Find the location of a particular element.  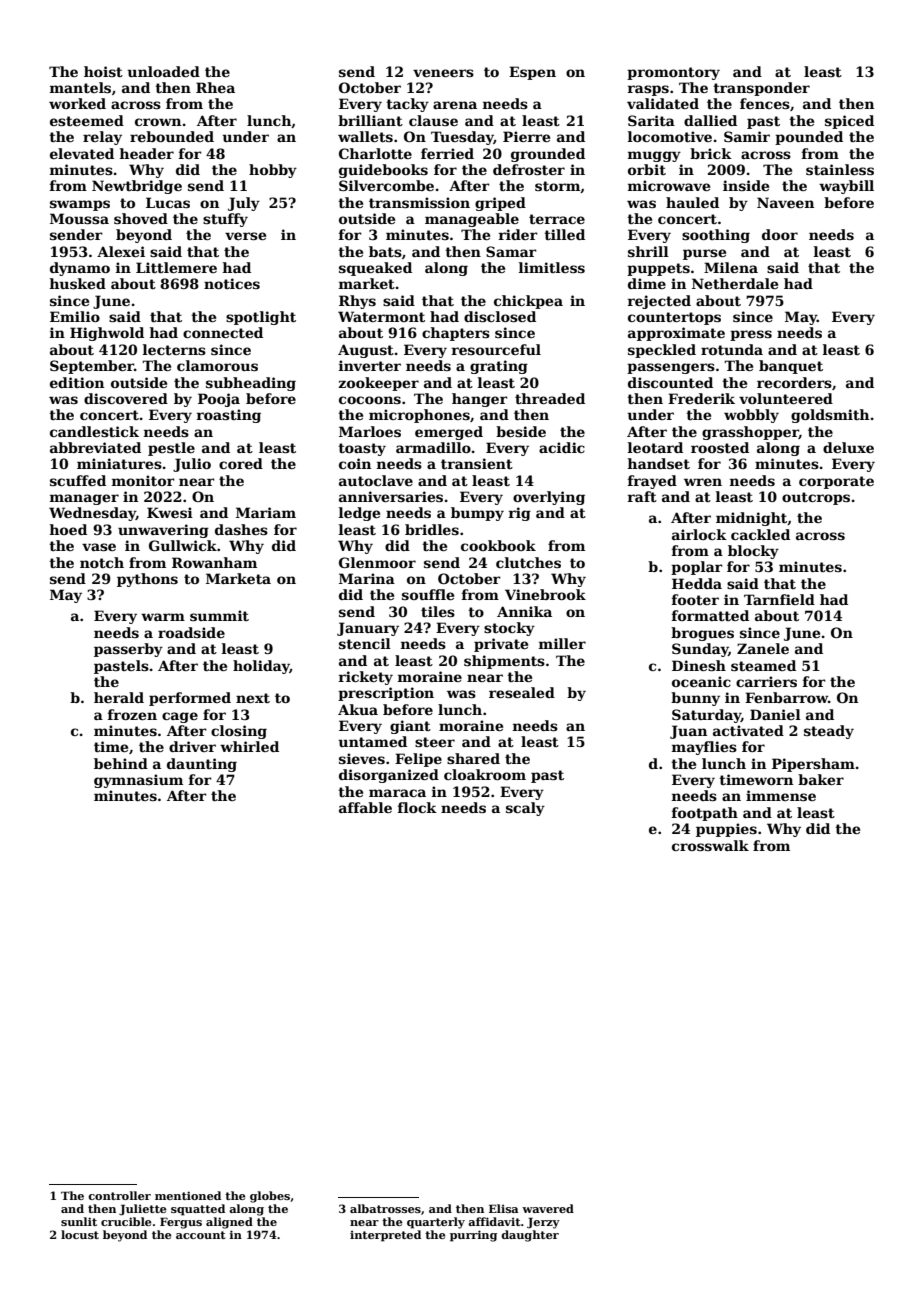

wavered is located at coordinates (548, 1208).
